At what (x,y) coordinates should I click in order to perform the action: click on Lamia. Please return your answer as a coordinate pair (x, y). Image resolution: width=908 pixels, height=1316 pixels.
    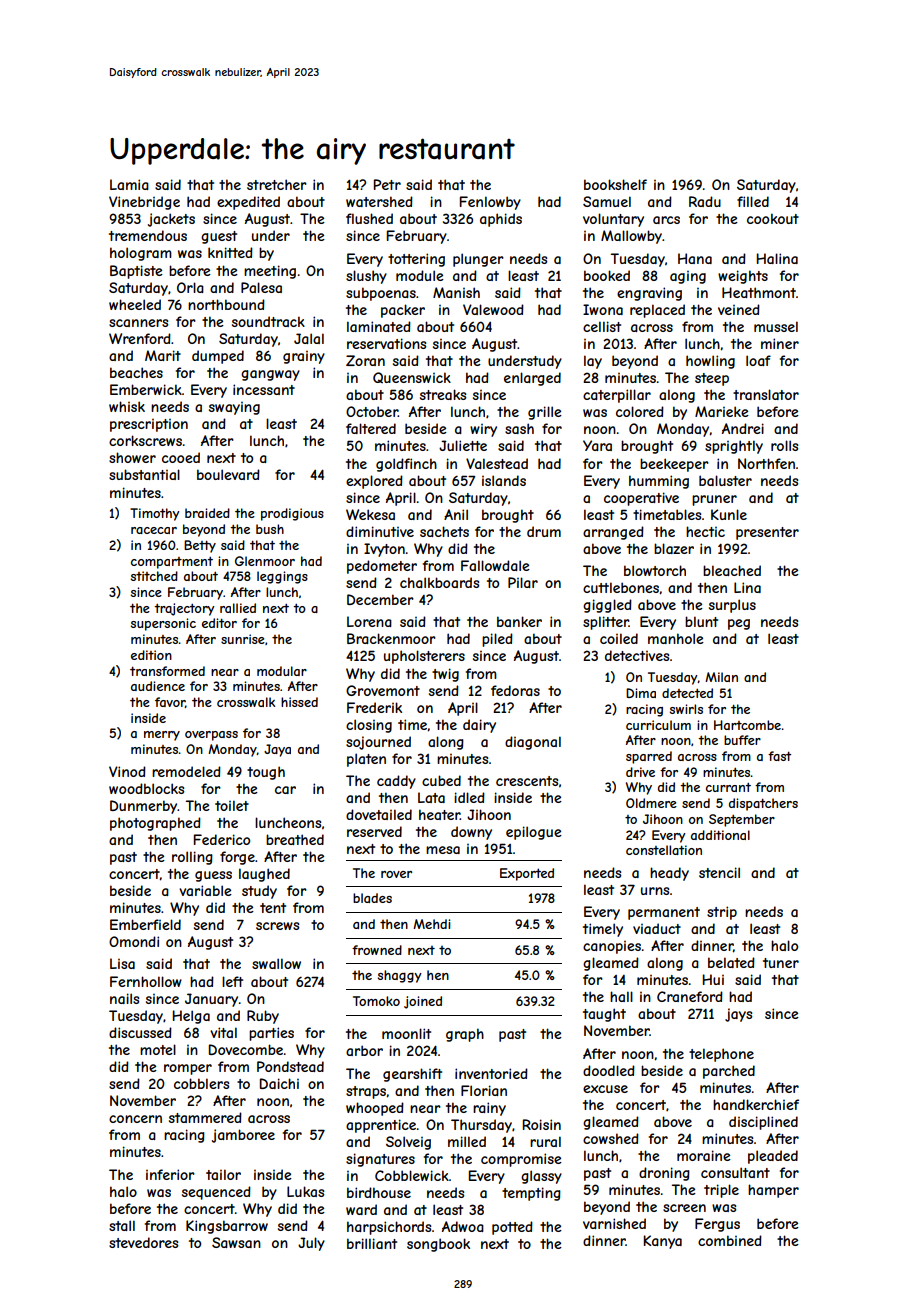
    Looking at the image, I should click on (129, 184).
